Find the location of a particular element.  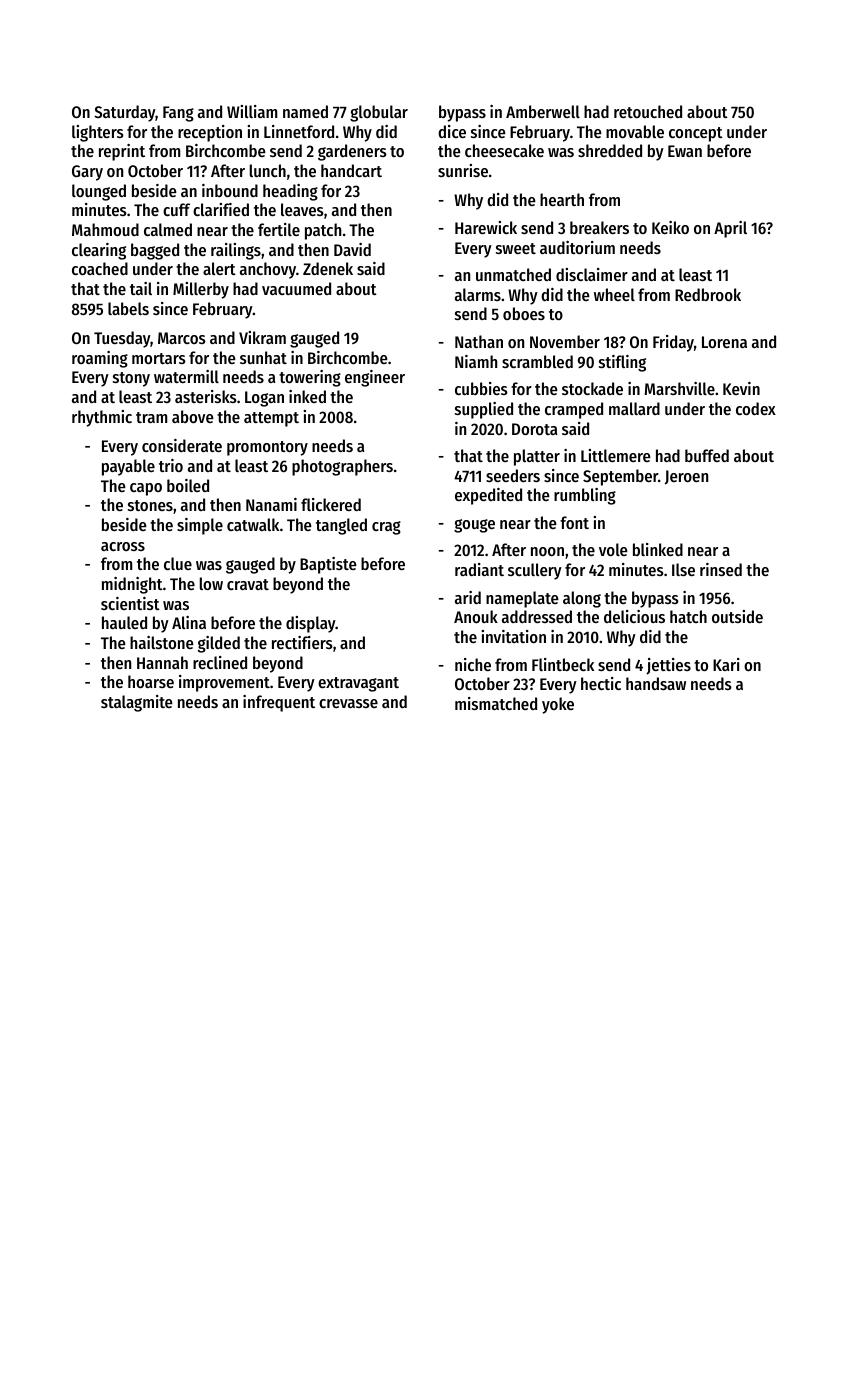

Nathan is located at coordinates (479, 341).
